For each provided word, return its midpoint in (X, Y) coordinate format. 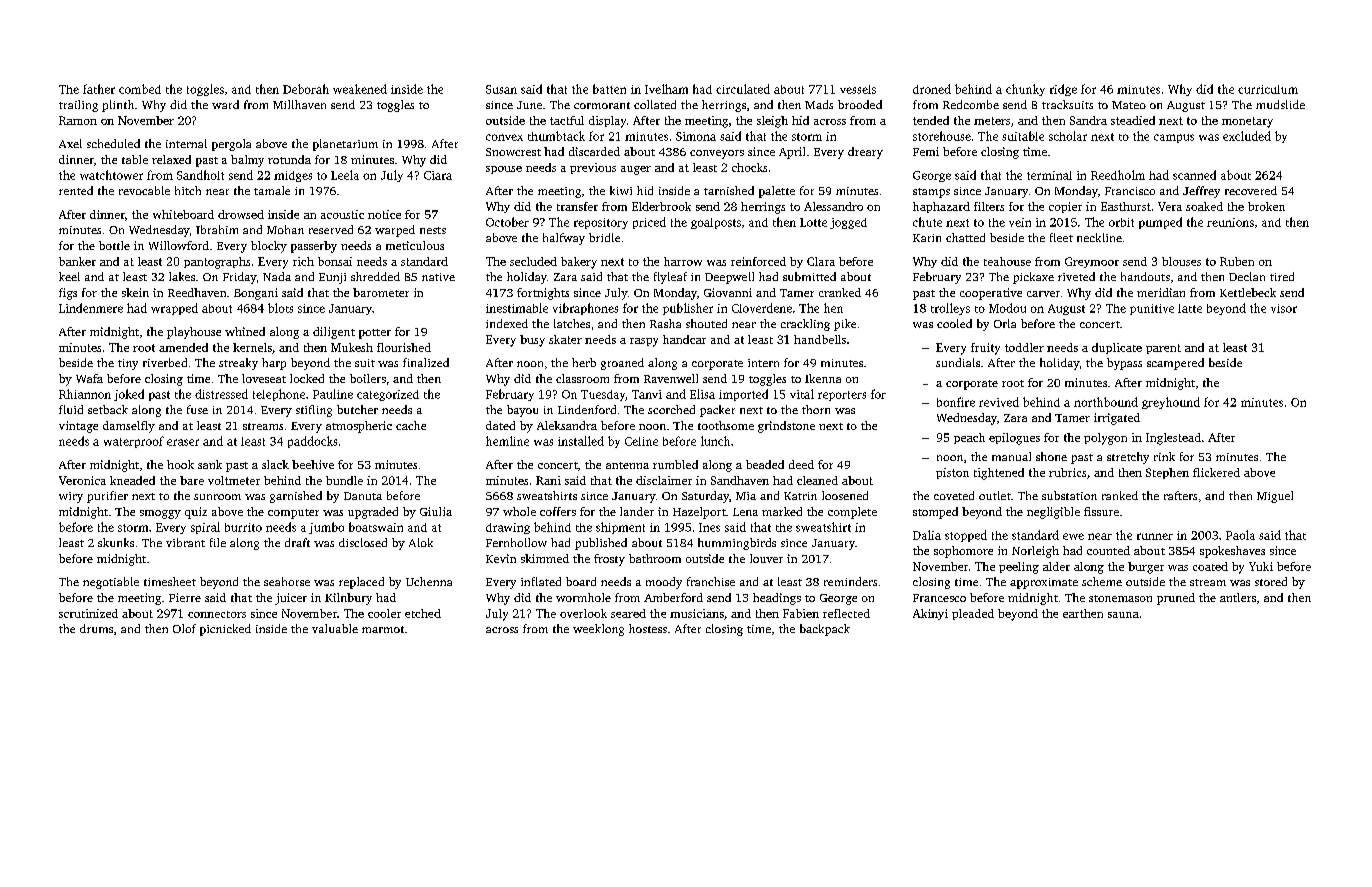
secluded (533, 261)
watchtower (111, 175)
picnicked (225, 630)
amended (183, 347)
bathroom (655, 558)
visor (1284, 308)
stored (1271, 581)
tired (1282, 276)
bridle (604, 237)
